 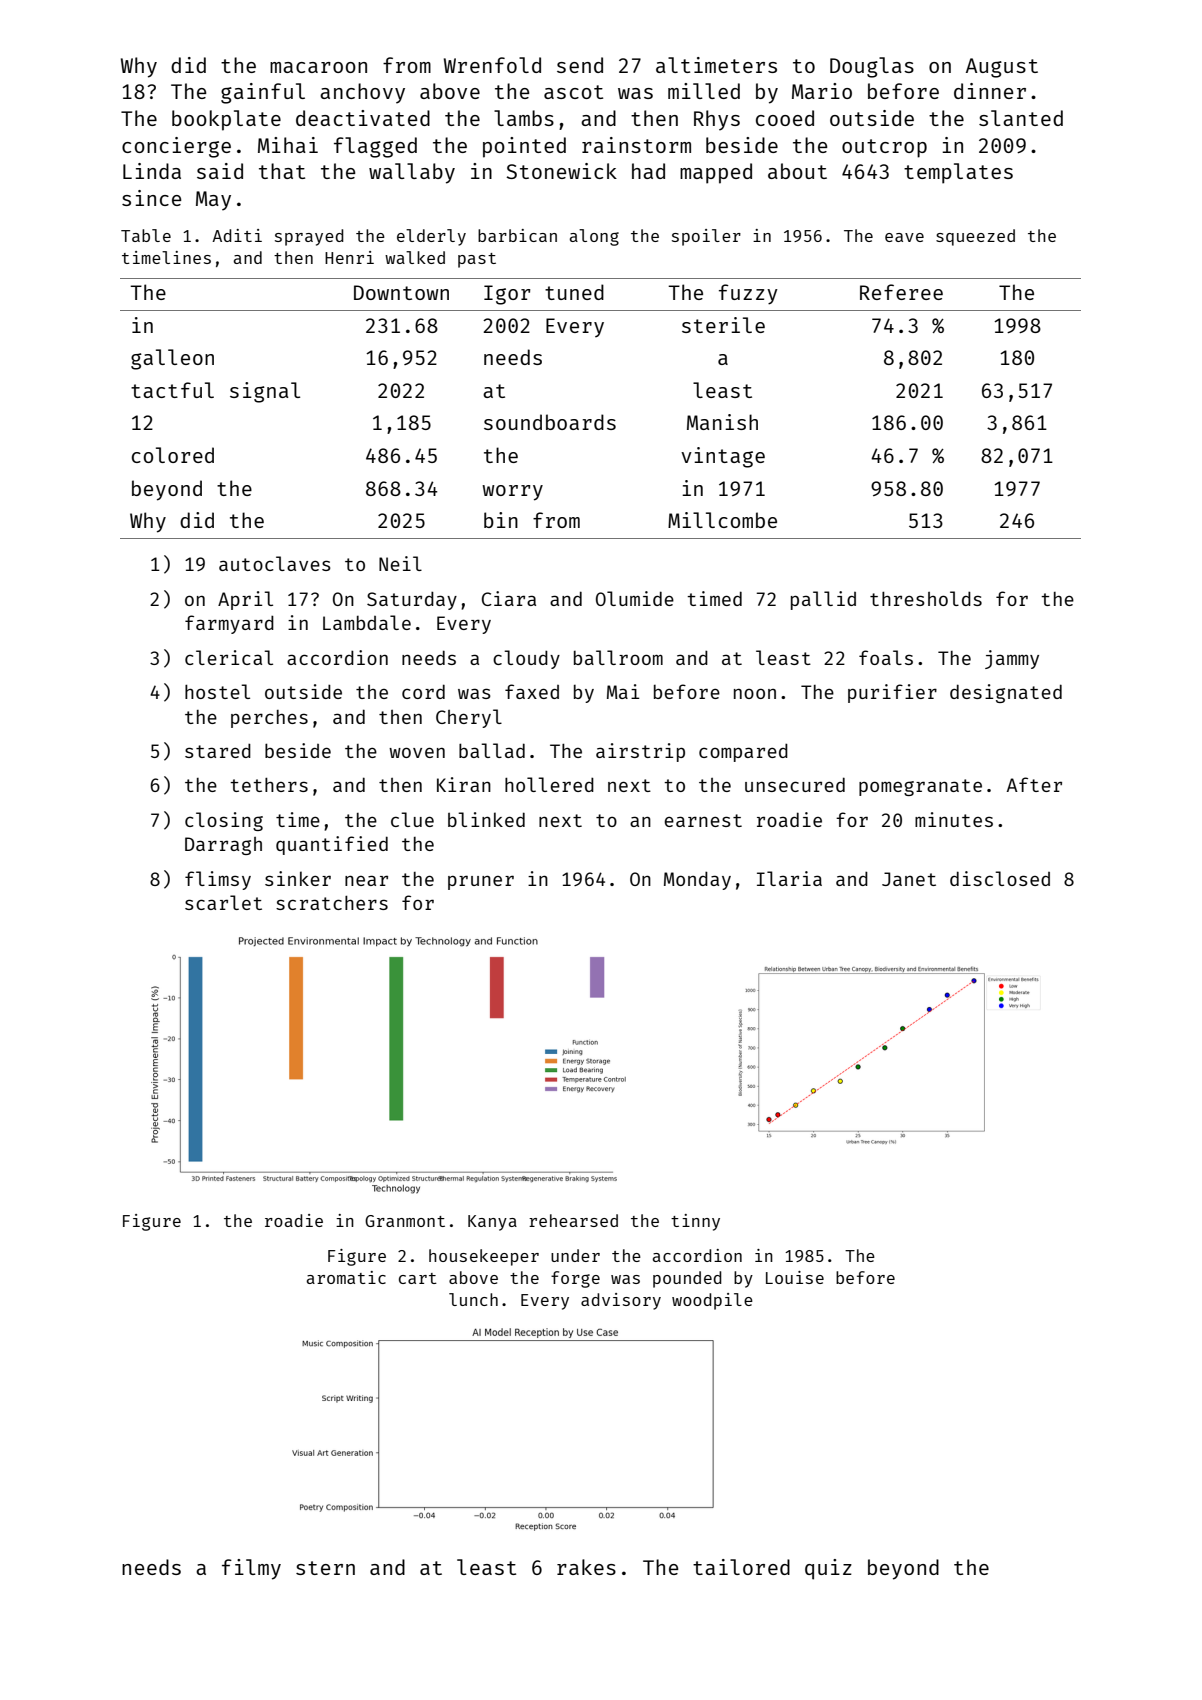 What do you see at coordinates (217, 691) in the document?
I see `hostel` at bounding box center [217, 691].
